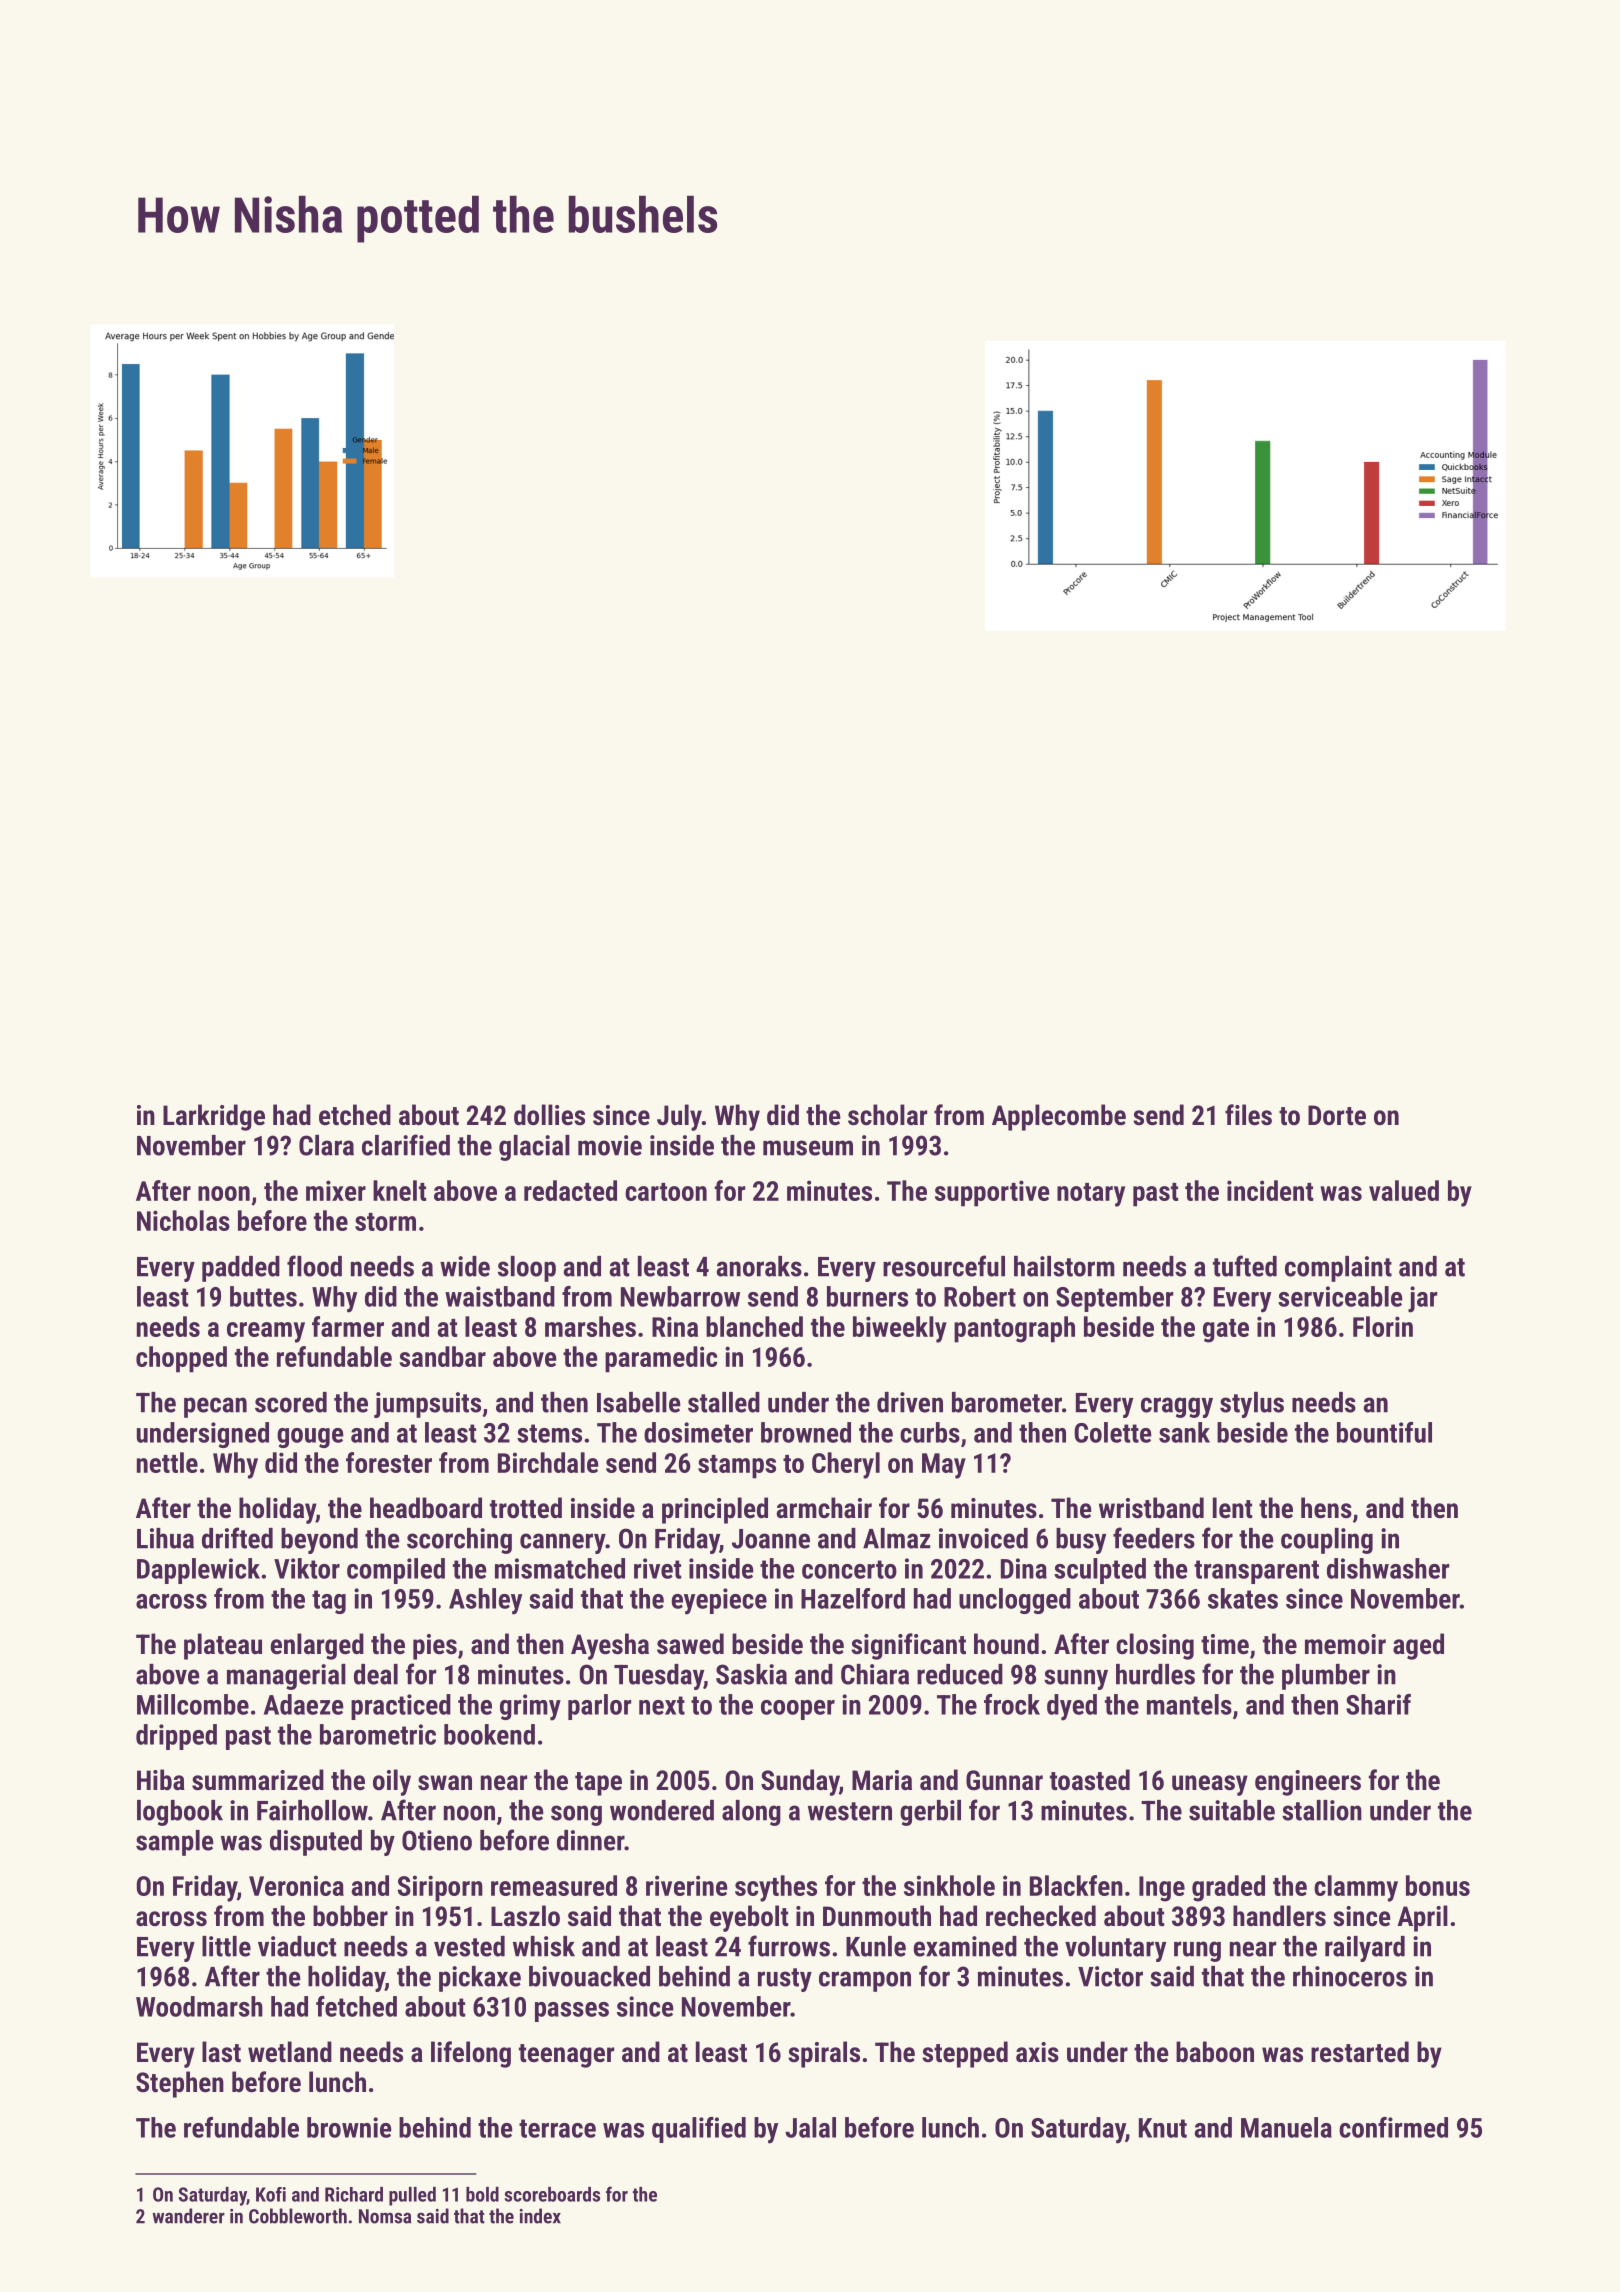  What do you see at coordinates (1438, 1885) in the document?
I see `bonus` at bounding box center [1438, 1885].
